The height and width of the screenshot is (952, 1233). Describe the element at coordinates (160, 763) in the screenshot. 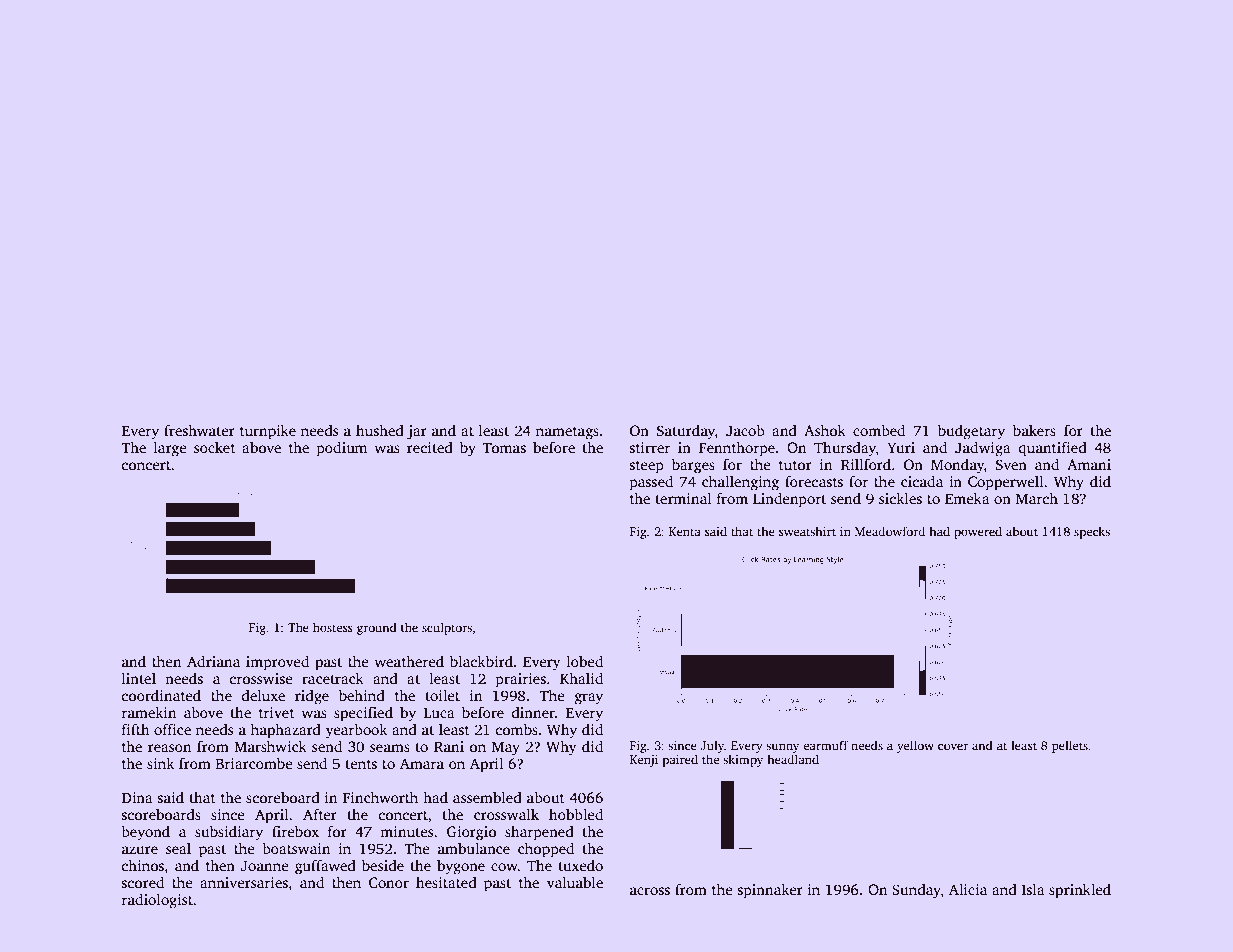

I see `sink` at that location.
